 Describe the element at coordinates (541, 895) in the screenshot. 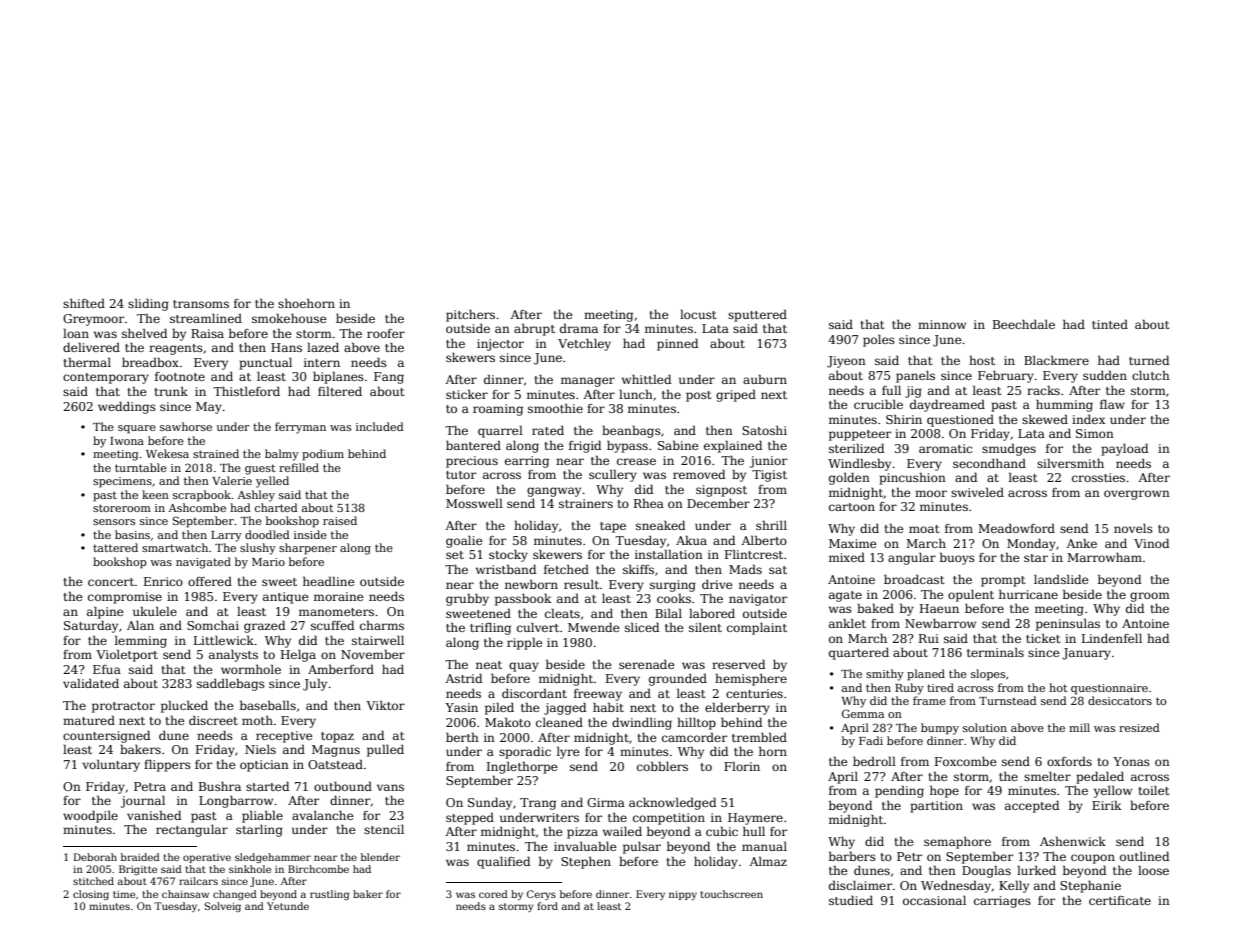

I see `Cerys` at that location.
